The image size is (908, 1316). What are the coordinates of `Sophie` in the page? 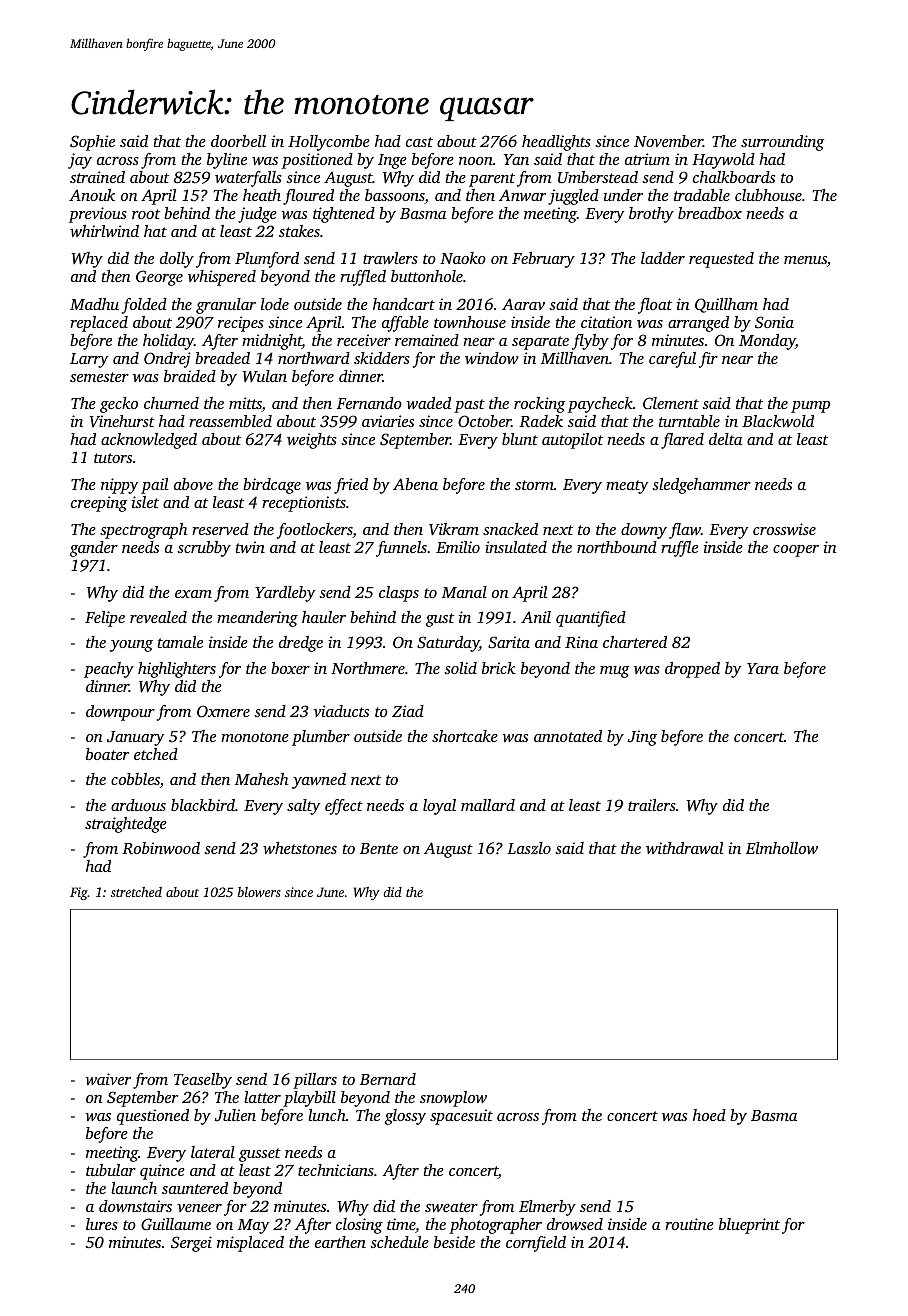 It's located at (92, 143).
